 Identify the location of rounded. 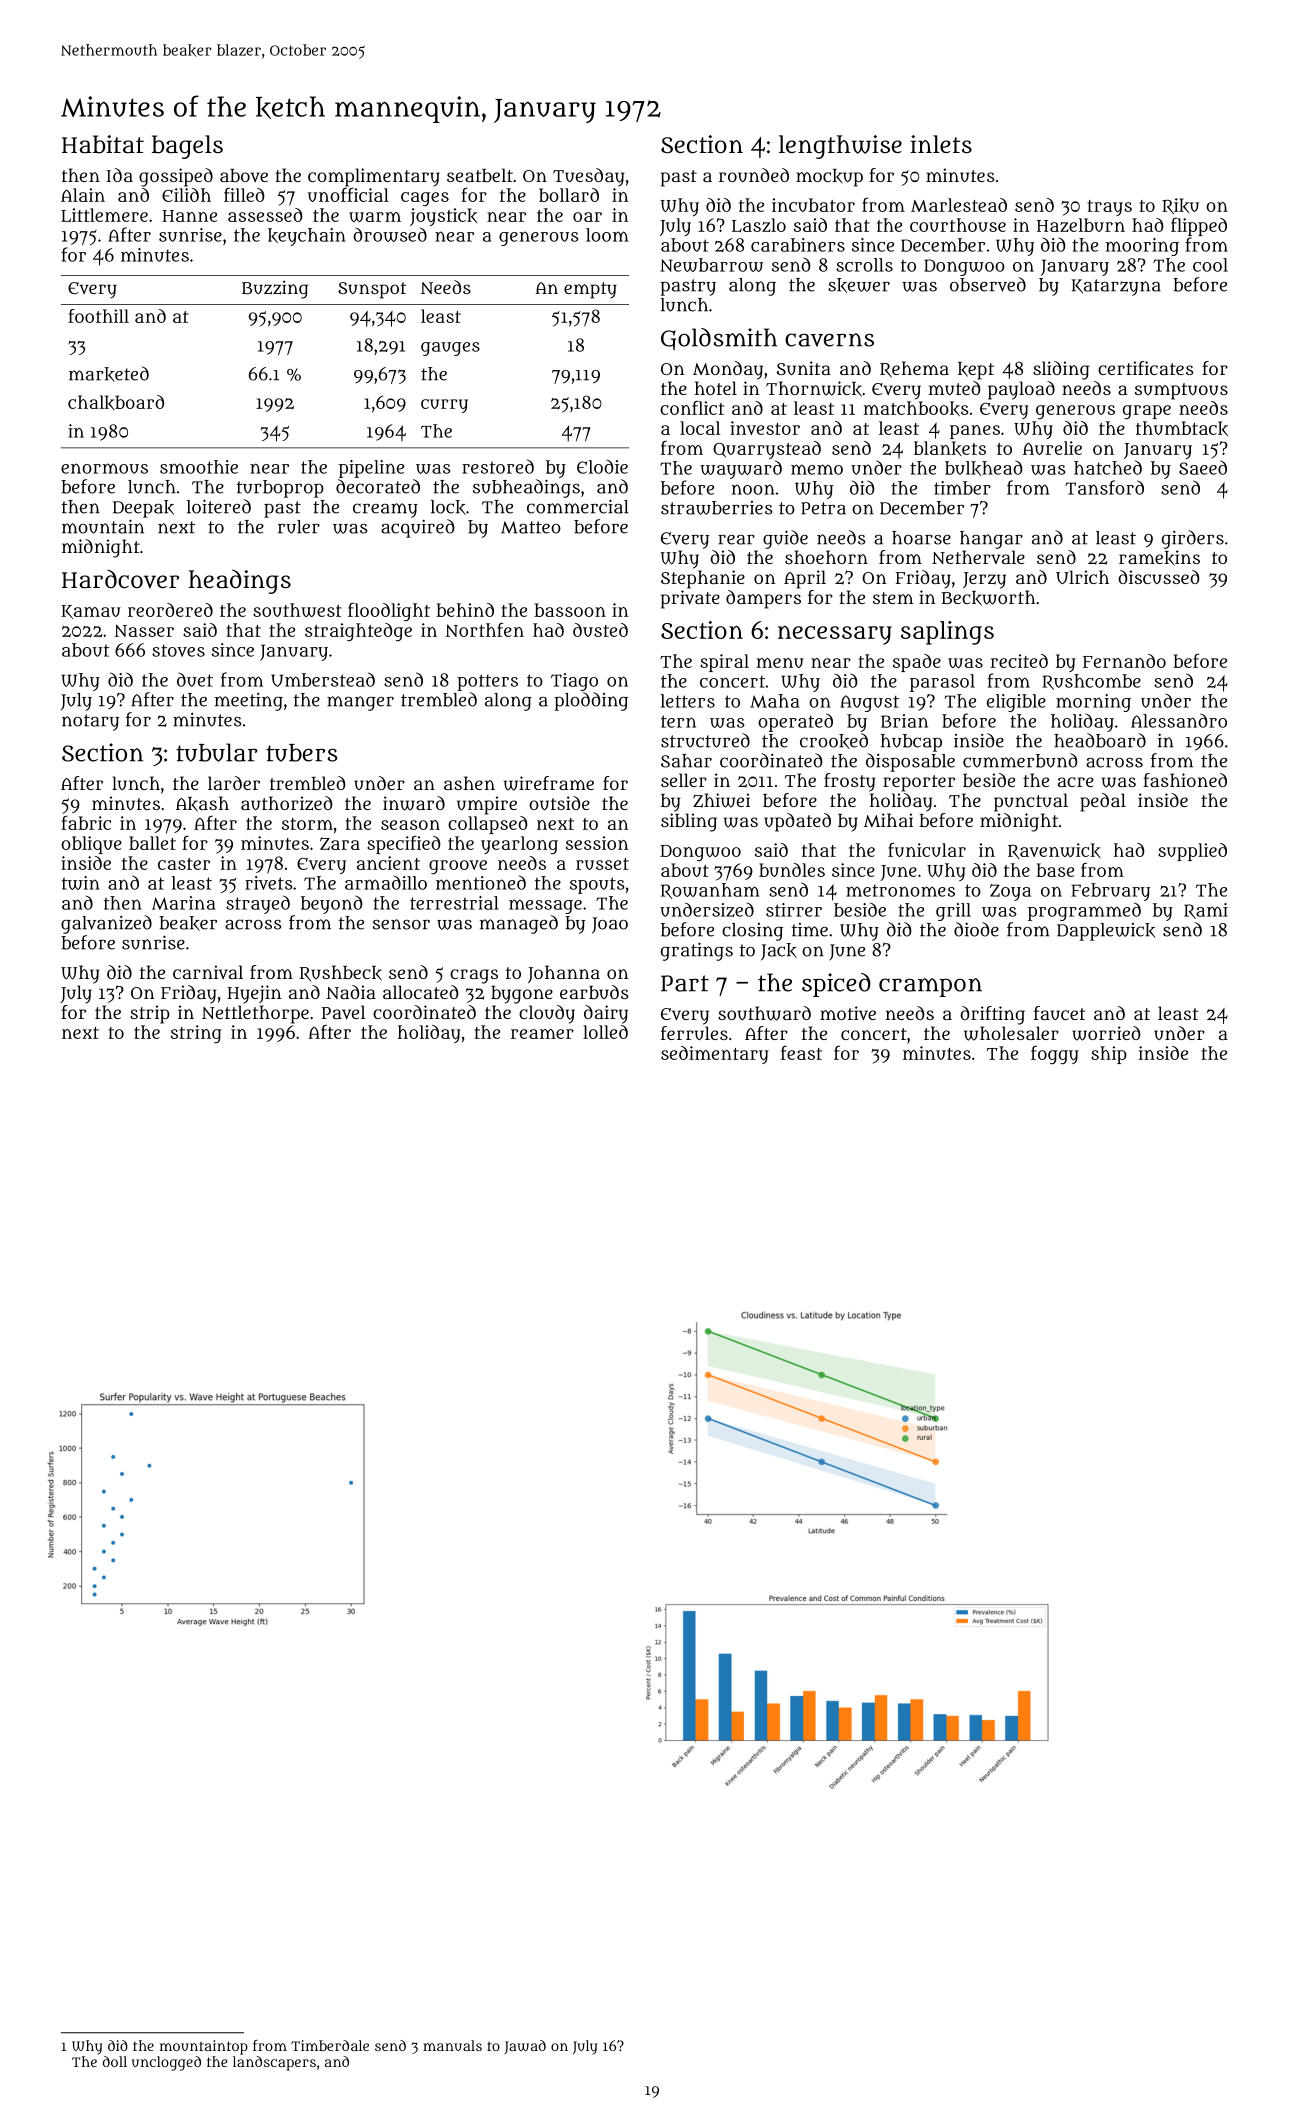
(754, 175).
